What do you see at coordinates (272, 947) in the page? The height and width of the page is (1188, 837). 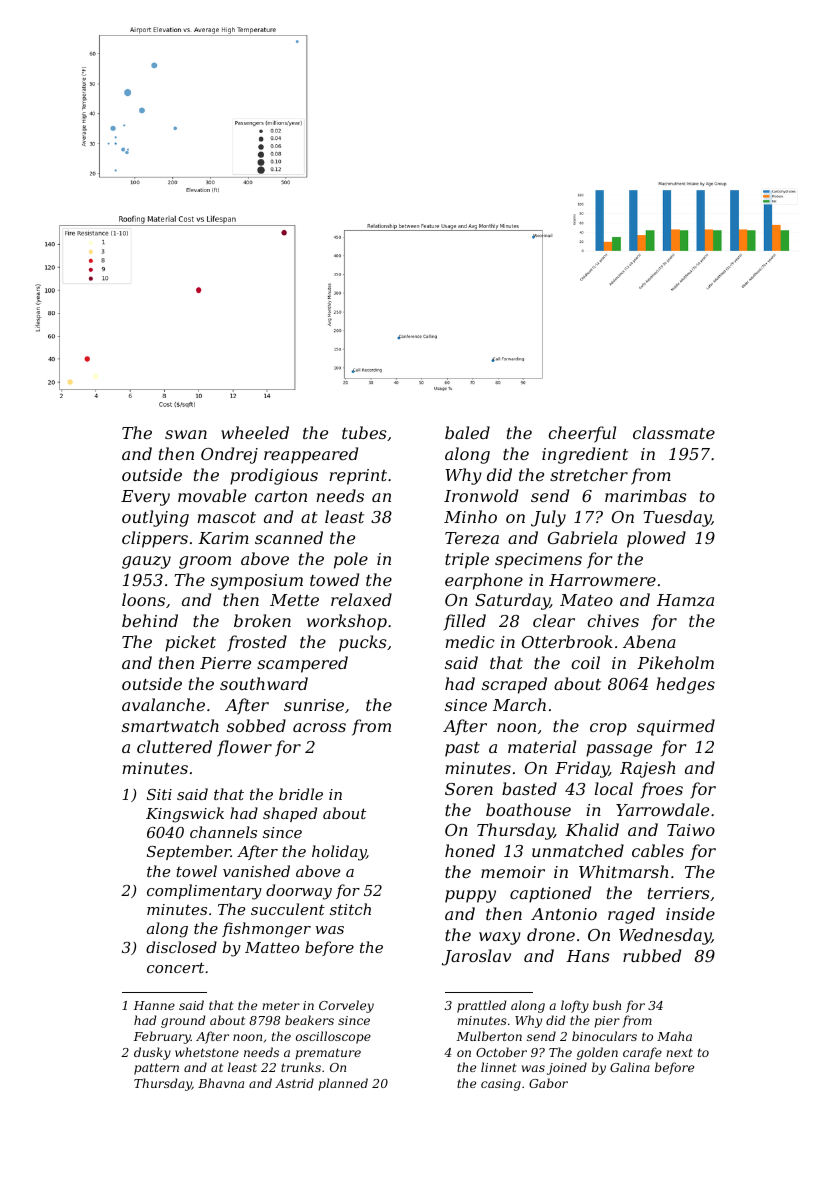 I see `Matteo` at bounding box center [272, 947].
